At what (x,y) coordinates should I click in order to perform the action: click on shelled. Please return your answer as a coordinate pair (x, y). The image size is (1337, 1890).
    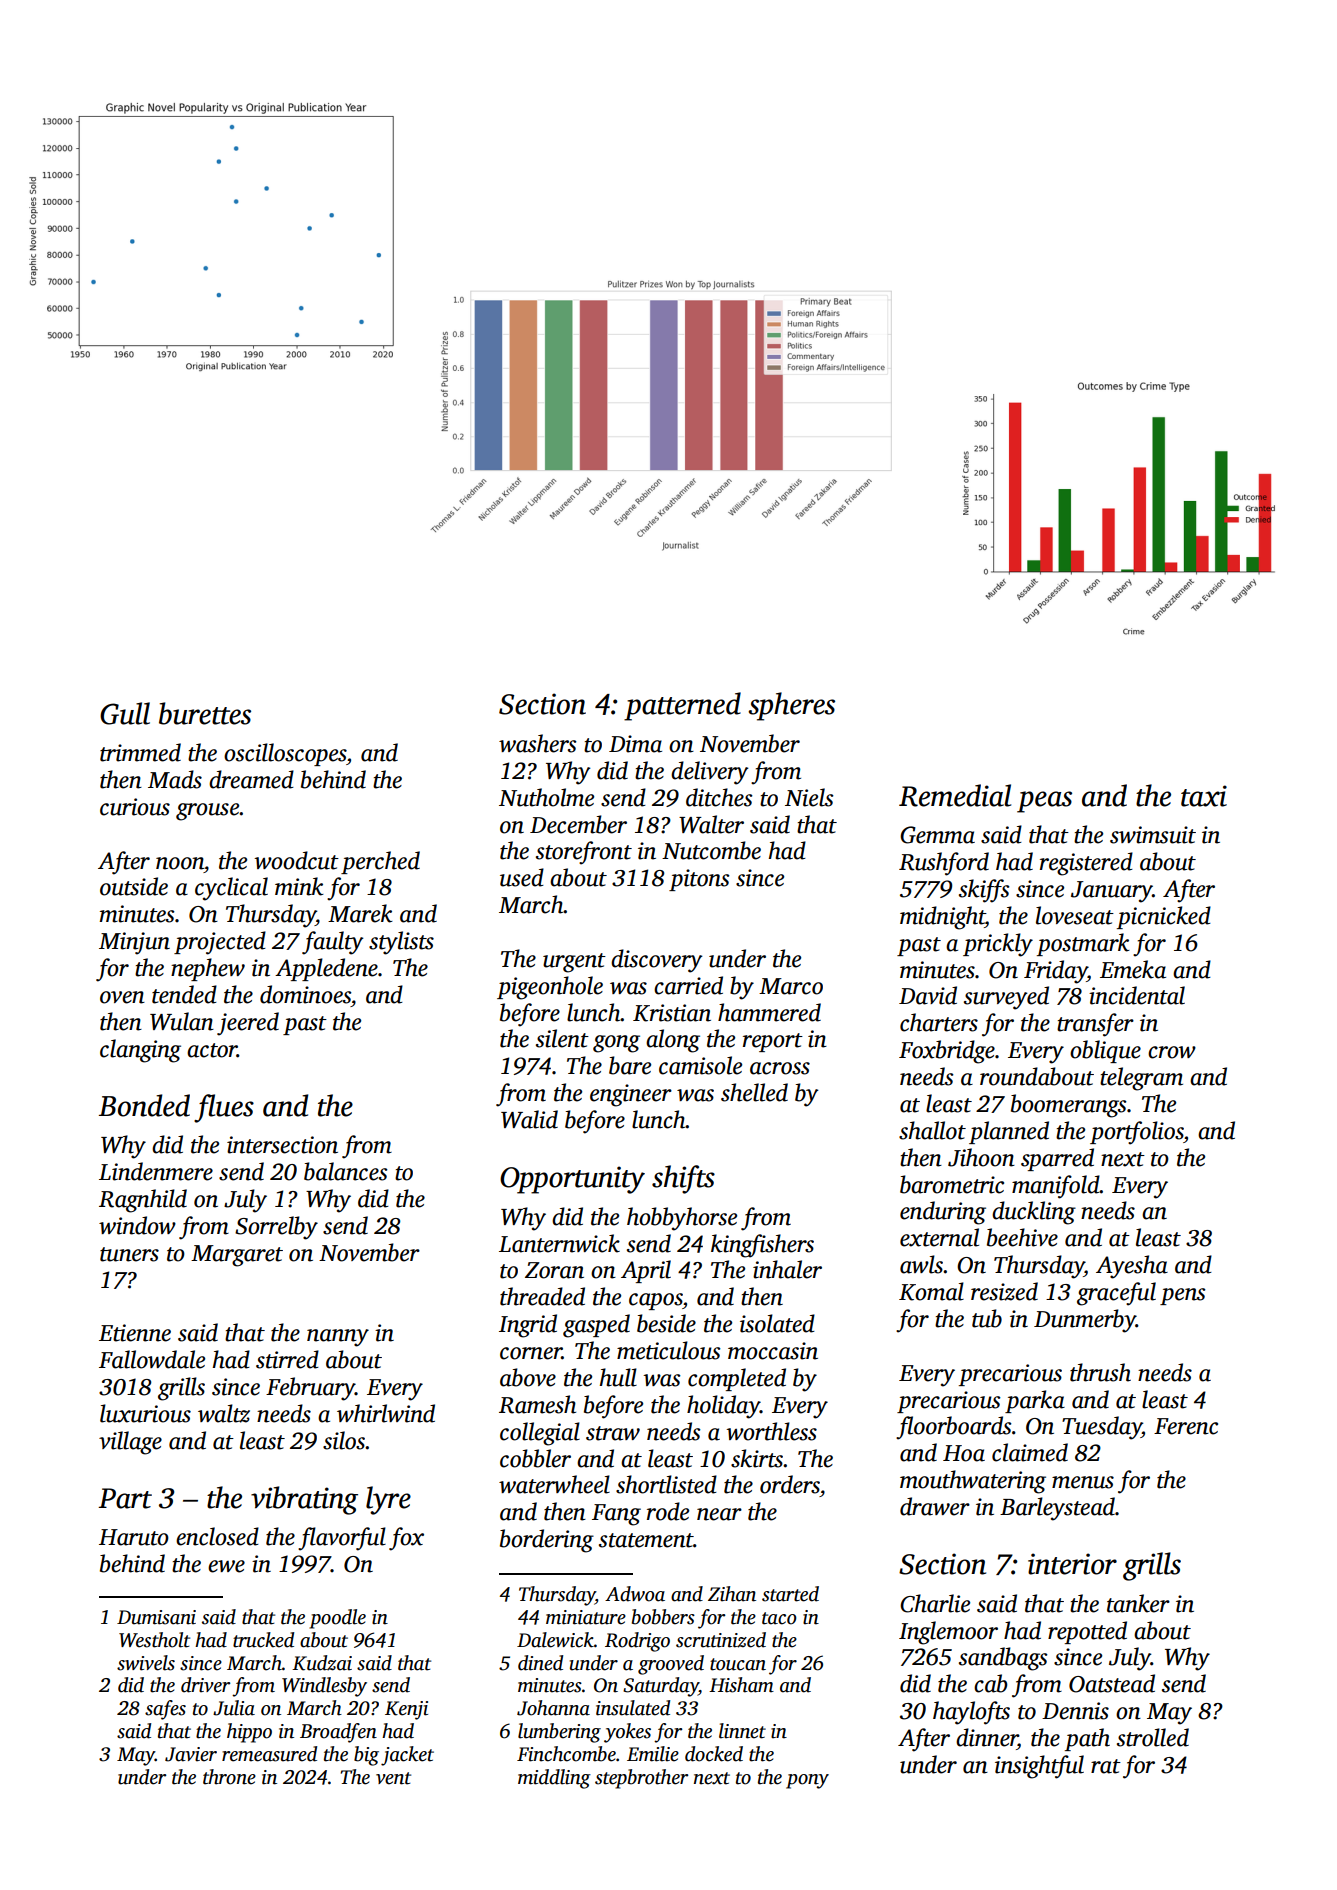
    Looking at the image, I should click on (754, 1092).
